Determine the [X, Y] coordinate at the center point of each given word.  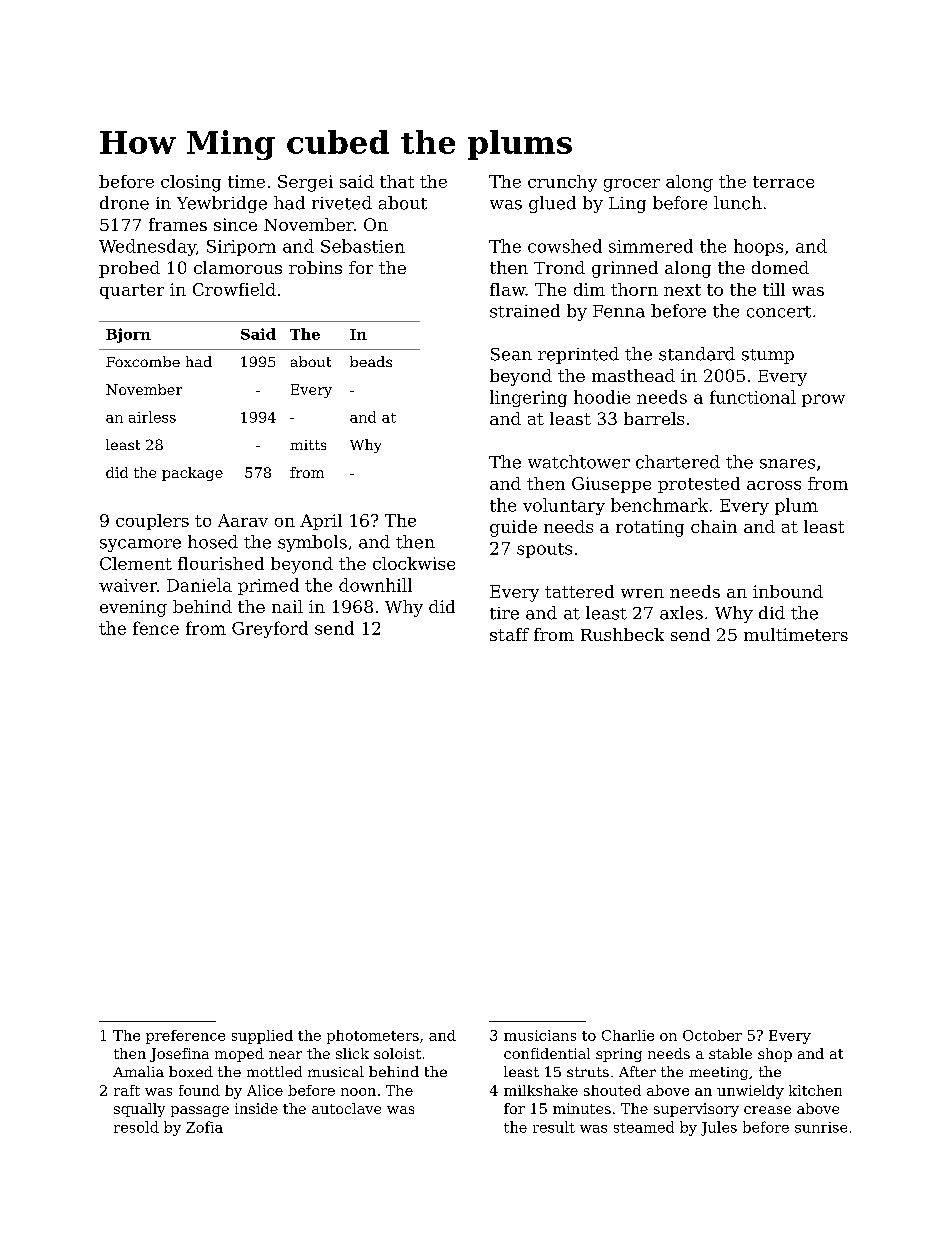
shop [775, 1055]
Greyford [270, 629]
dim [589, 289]
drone [124, 203]
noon [358, 1092]
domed [780, 267]
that [397, 181]
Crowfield [234, 289]
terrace [783, 182]
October [712, 1035]
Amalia [138, 1071]
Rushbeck [622, 634]
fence [156, 628]
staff [509, 634]
